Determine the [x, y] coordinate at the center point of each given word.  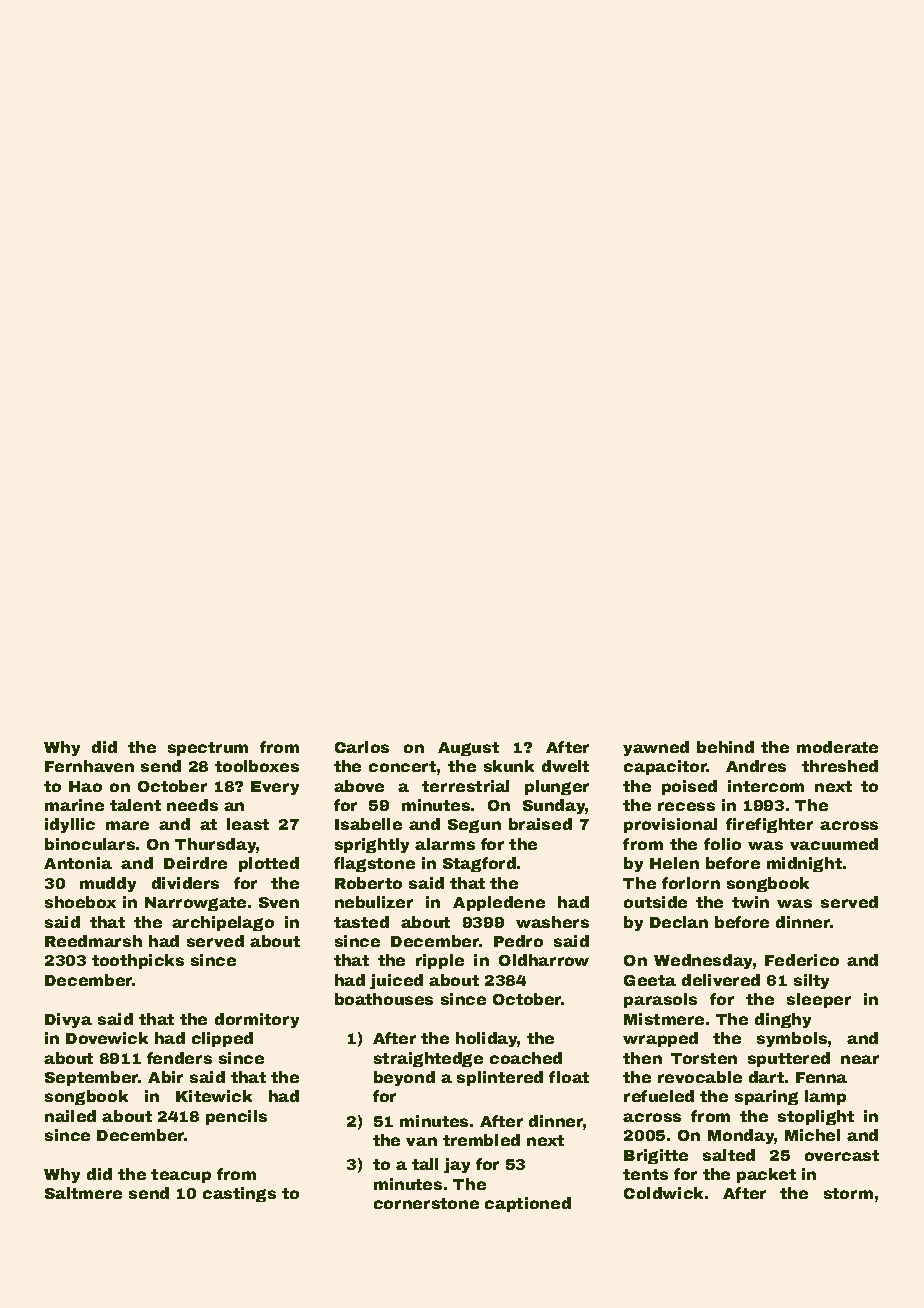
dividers [185, 883]
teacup [181, 1176]
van [421, 1141]
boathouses [384, 999]
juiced [396, 981]
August [468, 749]
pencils [236, 1117]
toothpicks [138, 961]
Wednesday [703, 961]
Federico [802, 960]
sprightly [372, 845]
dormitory [257, 1020]
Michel [812, 1135]
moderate [837, 747]
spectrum [208, 749]
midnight [804, 864]
